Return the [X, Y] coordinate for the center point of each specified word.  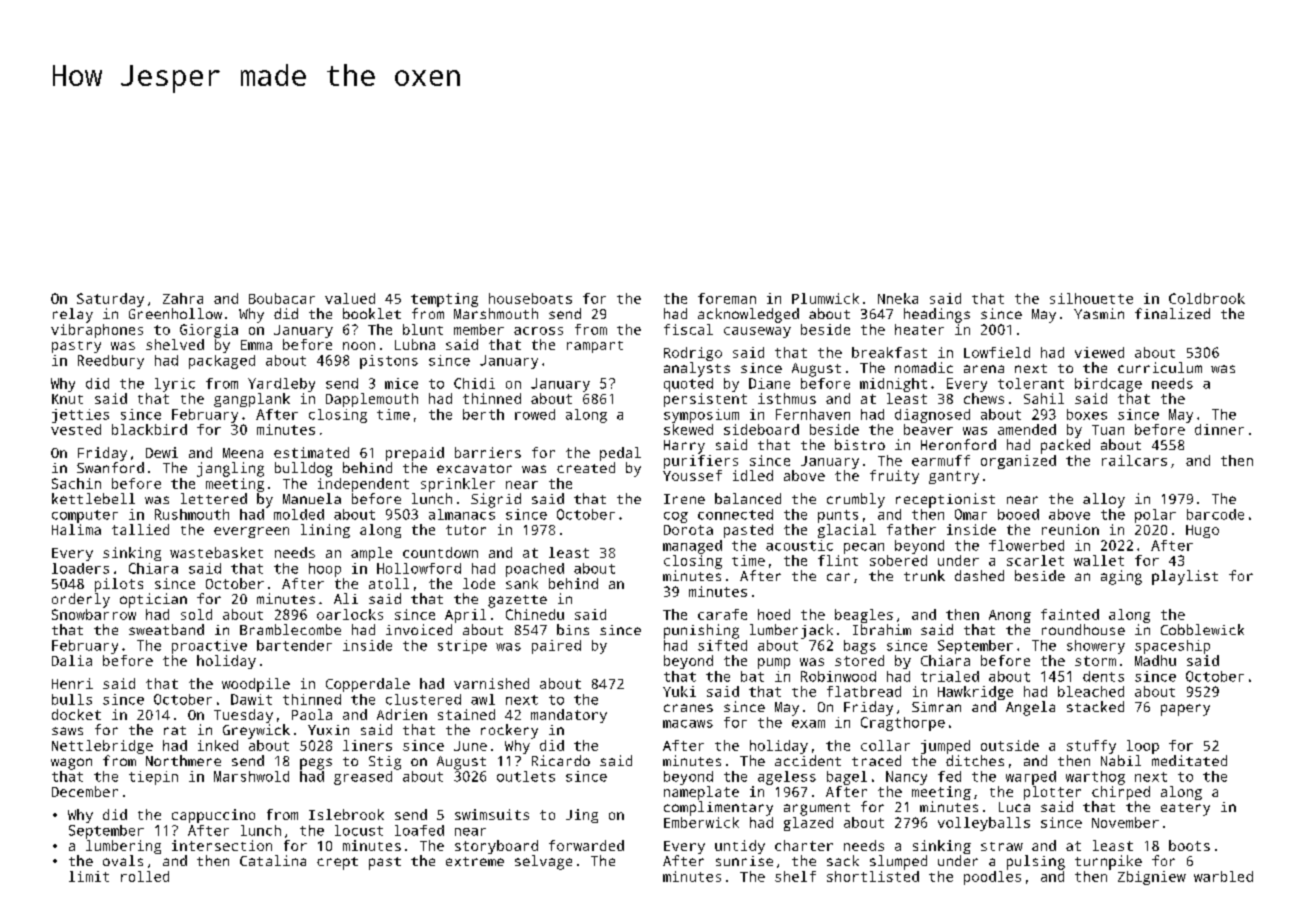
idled [753, 475]
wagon [71, 764]
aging [1121, 577]
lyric [175, 385]
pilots [119, 585]
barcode [1215, 514]
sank [522, 583]
